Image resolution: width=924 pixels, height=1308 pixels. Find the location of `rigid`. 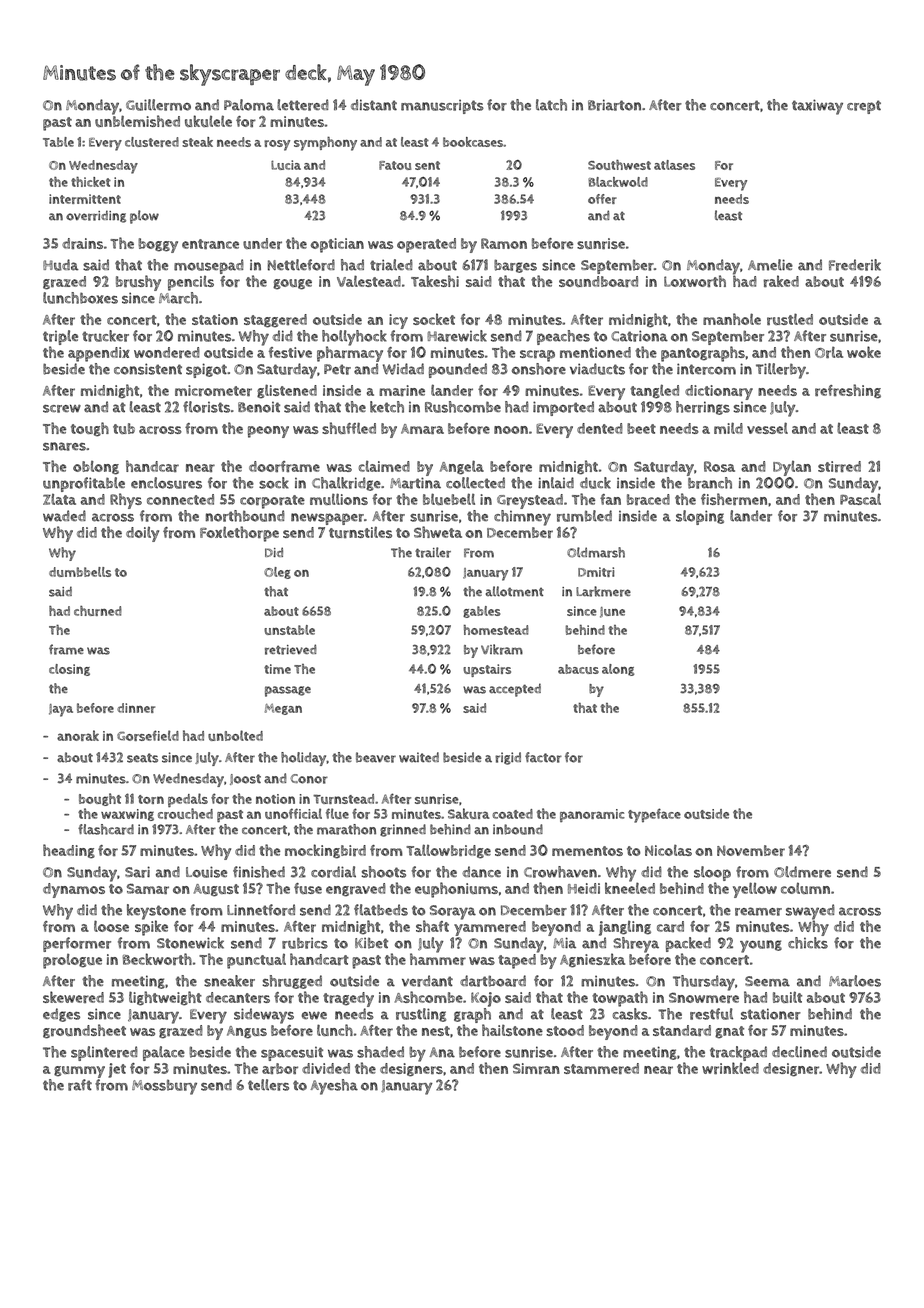

rigid is located at coordinates (508, 758).
